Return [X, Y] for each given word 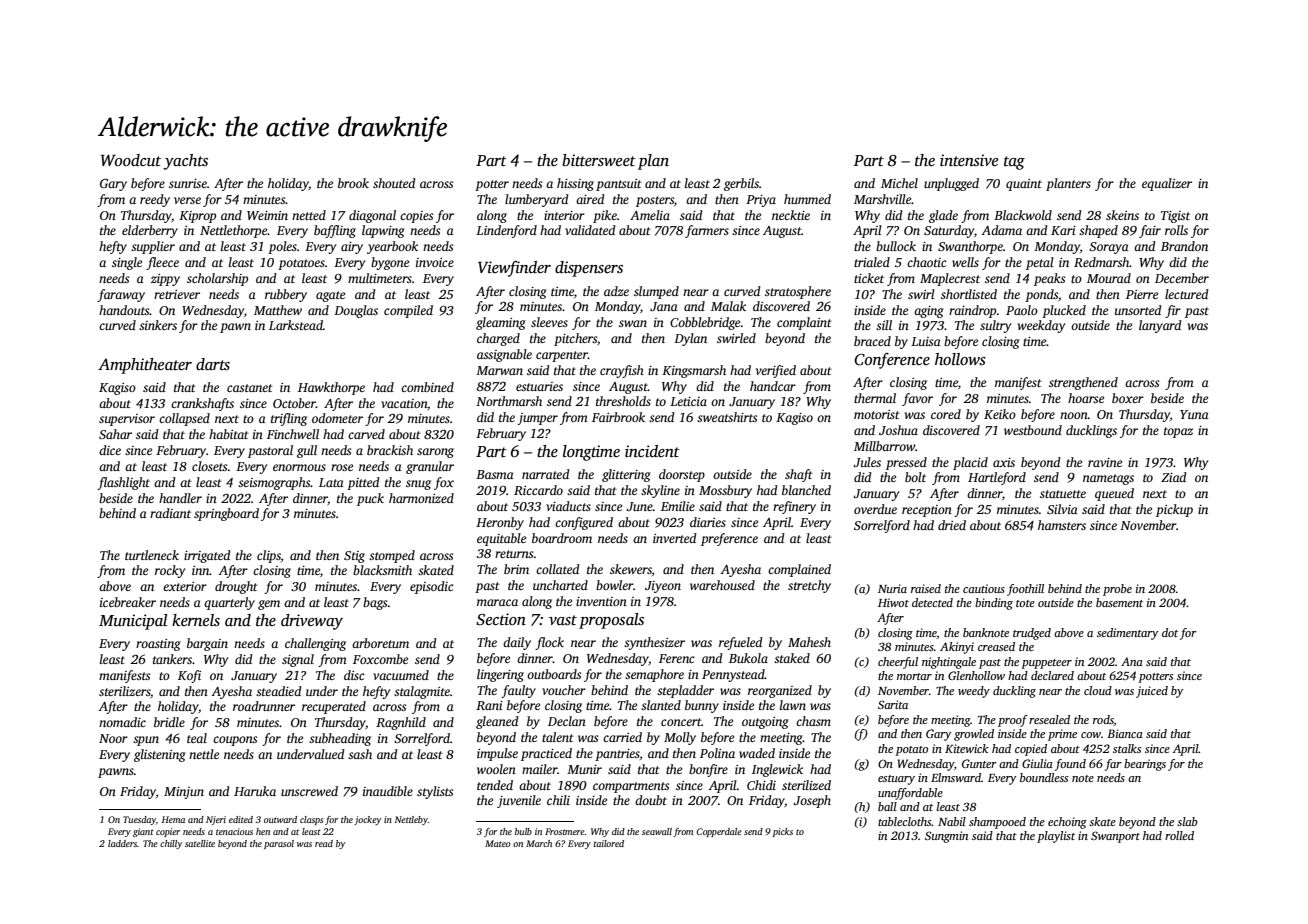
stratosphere [798, 292]
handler [180, 498]
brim [516, 569]
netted [309, 215]
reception [927, 511]
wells [965, 262]
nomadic [122, 722]
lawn [793, 705]
